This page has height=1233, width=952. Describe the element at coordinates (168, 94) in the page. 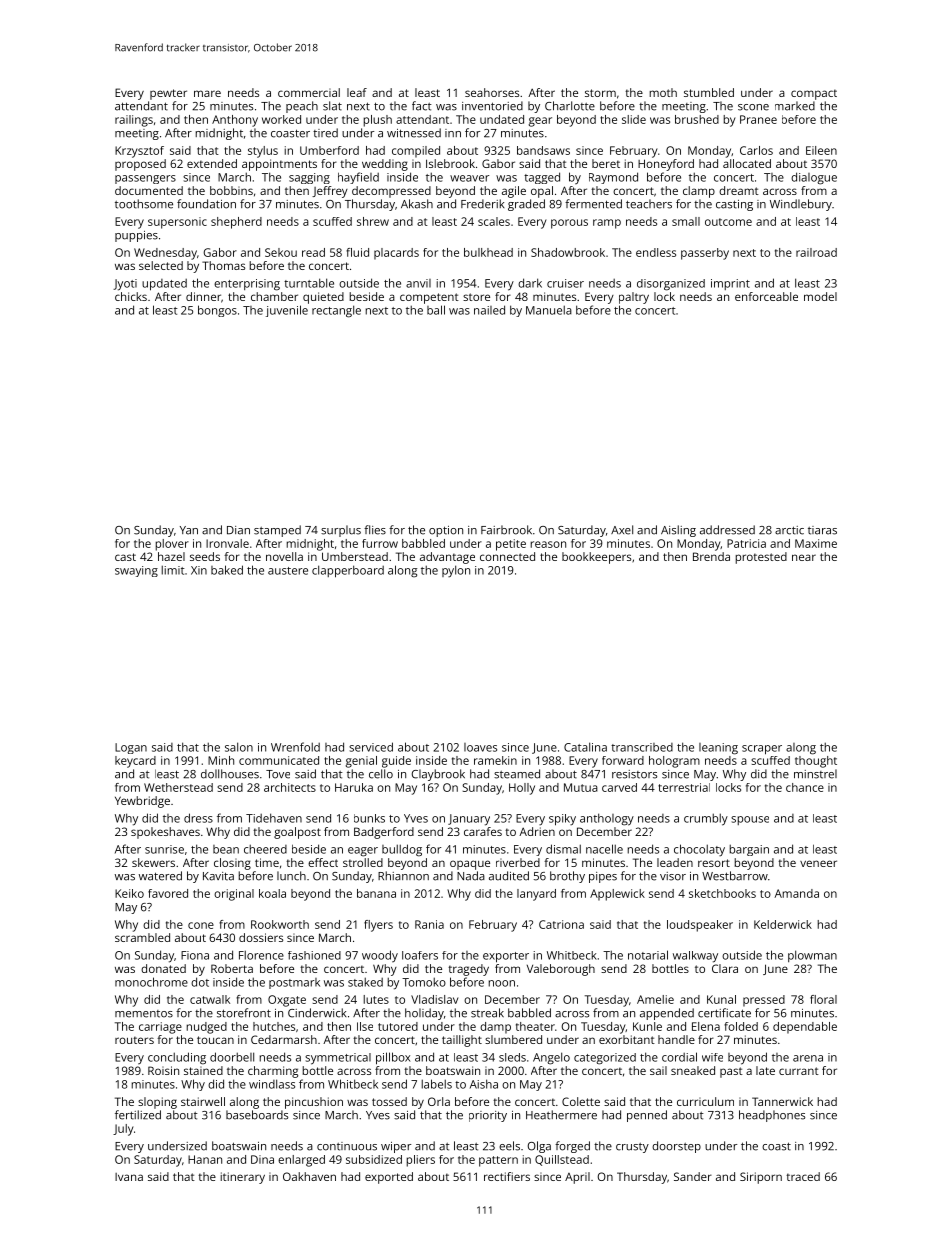

I see `pewter` at that location.
